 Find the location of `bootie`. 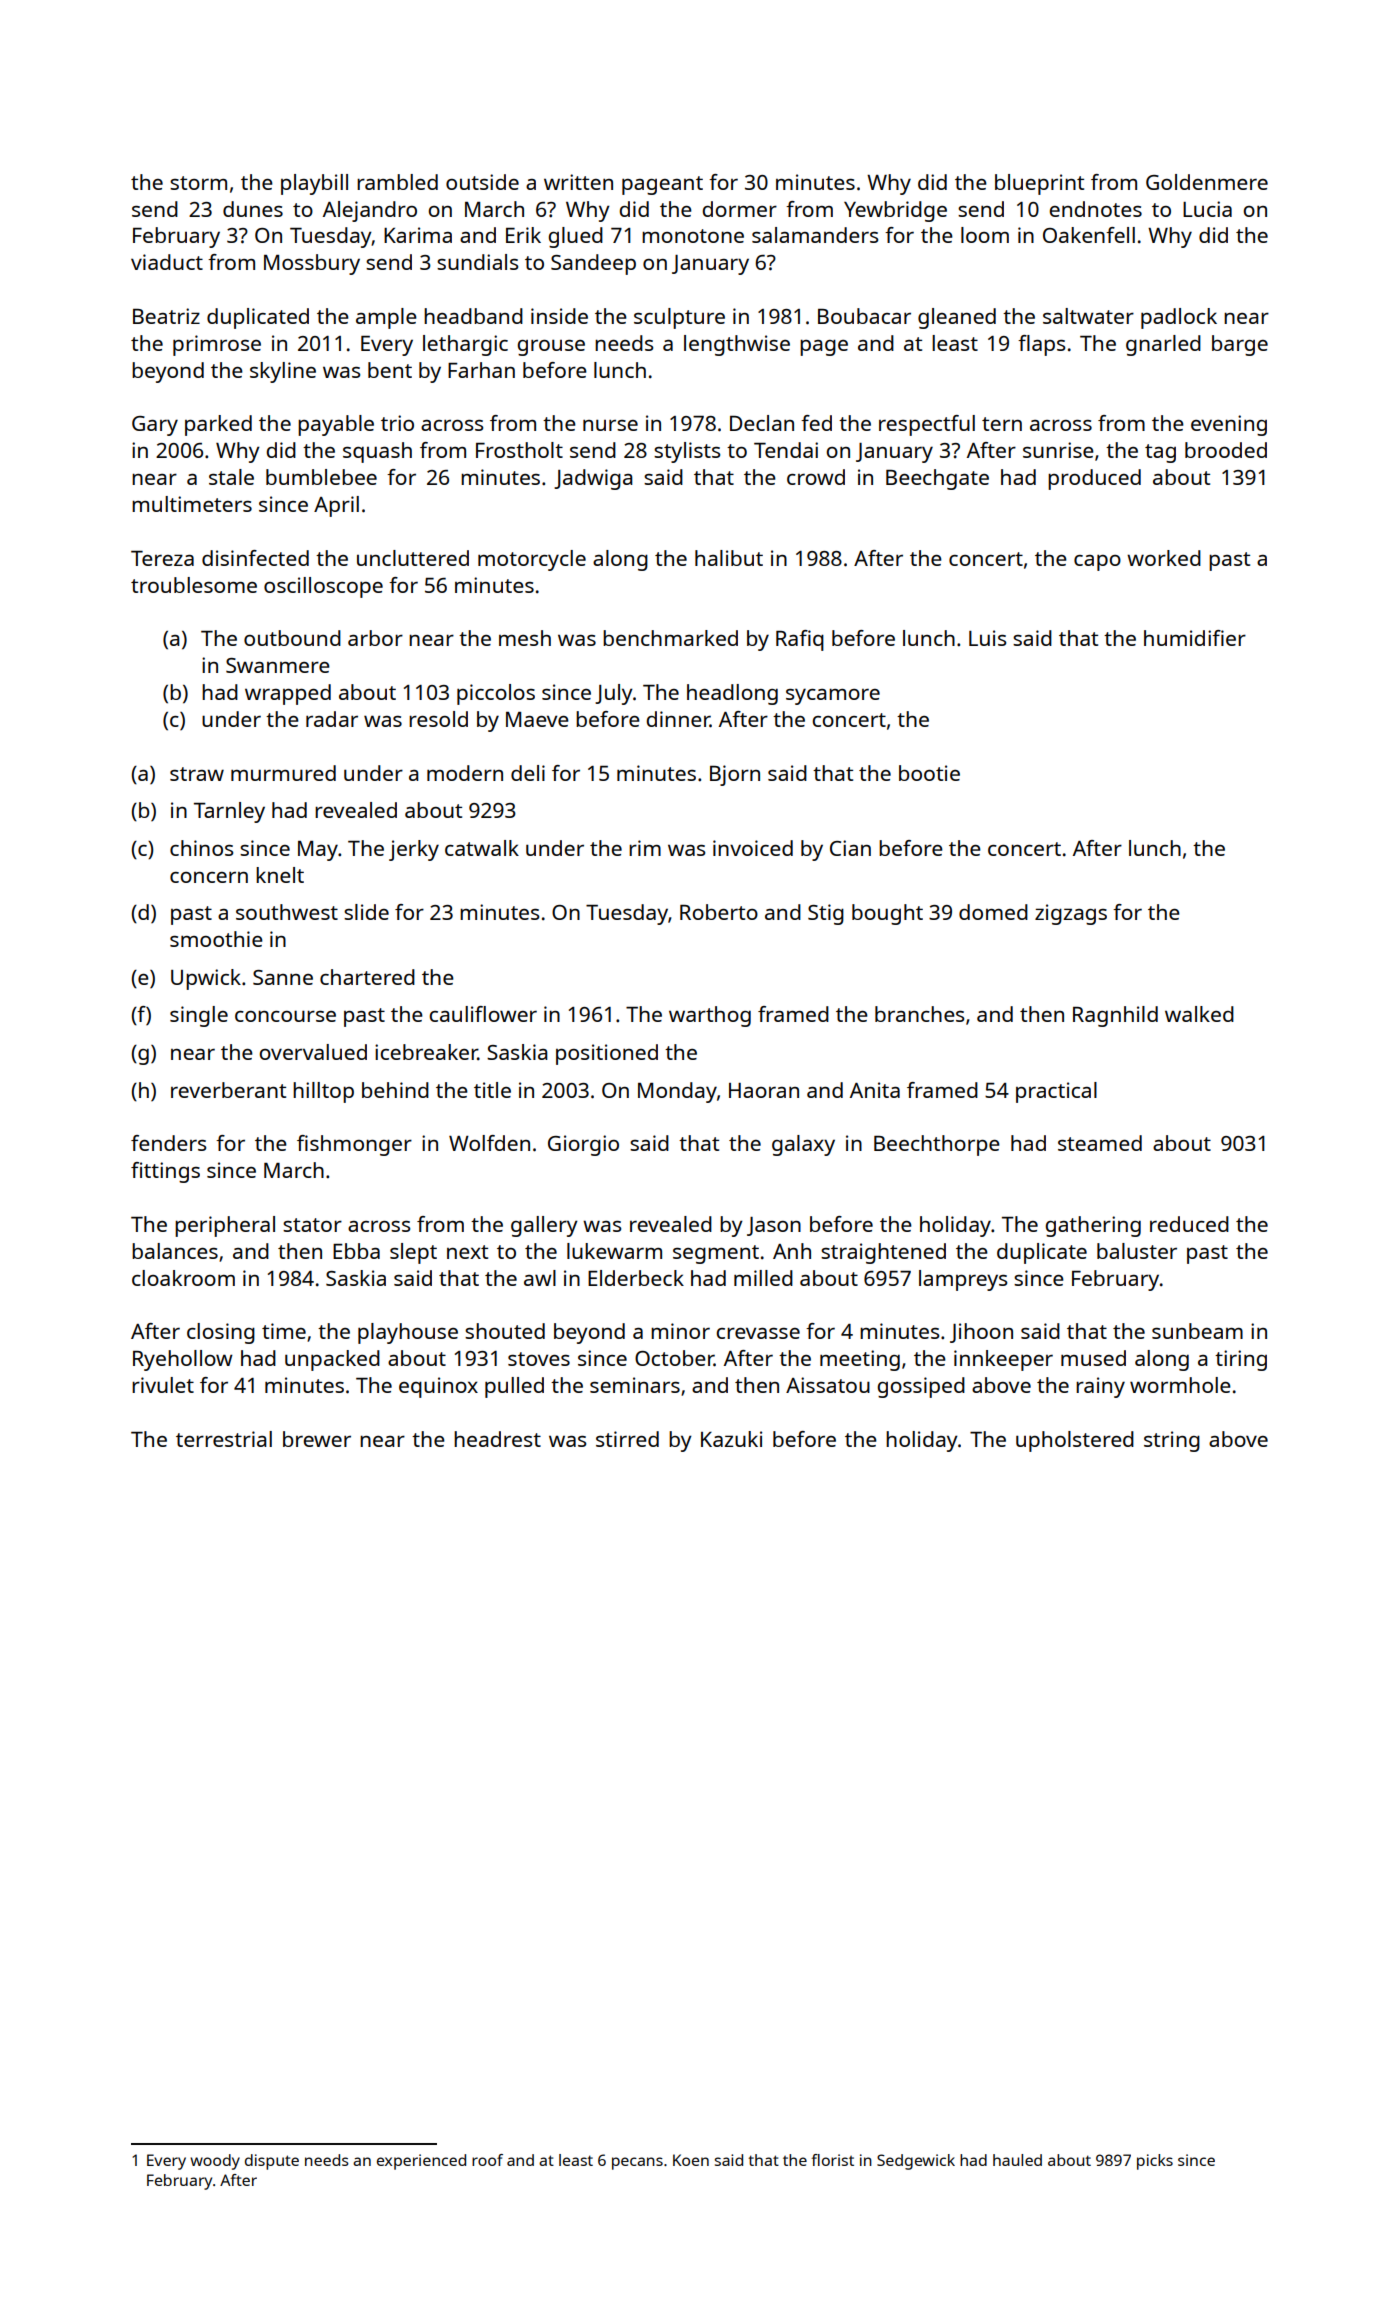

bootie is located at coordinates (929, 773).
